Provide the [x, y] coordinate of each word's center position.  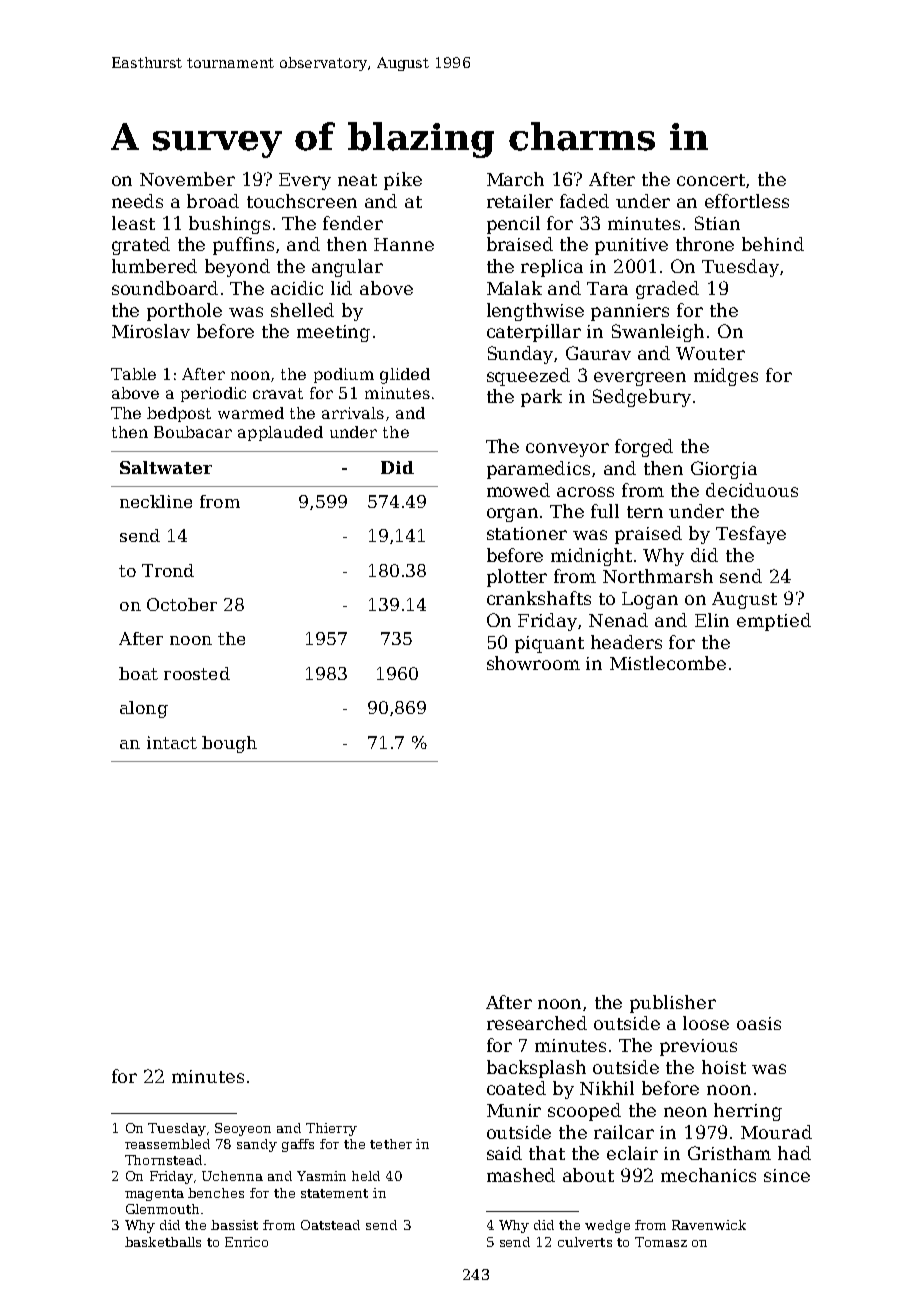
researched [537, 1023]
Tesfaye [751, 535]
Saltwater [166, 467]
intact [172, 742]
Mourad [776, 1132]
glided [405, 376]
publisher [673, 1004]
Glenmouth [162, 1209]
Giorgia [724, 470]
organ [512, 515]
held [366, 1176]
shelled [302, 310]
